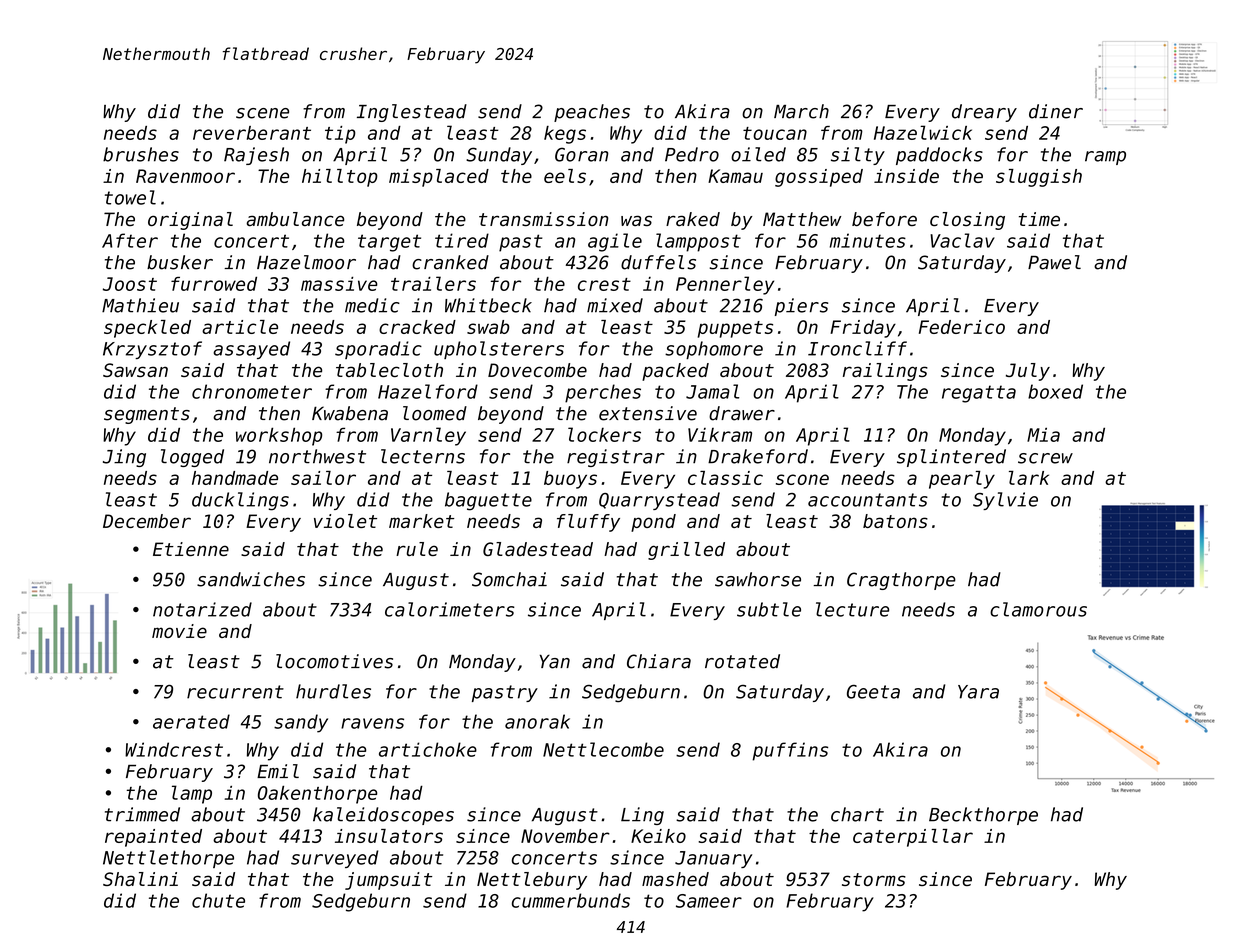 The height and width of the screenshot is (952, 1233). Describe the element at coordinates (124, 458) in the screenshot. I see `Jing` at that location.
